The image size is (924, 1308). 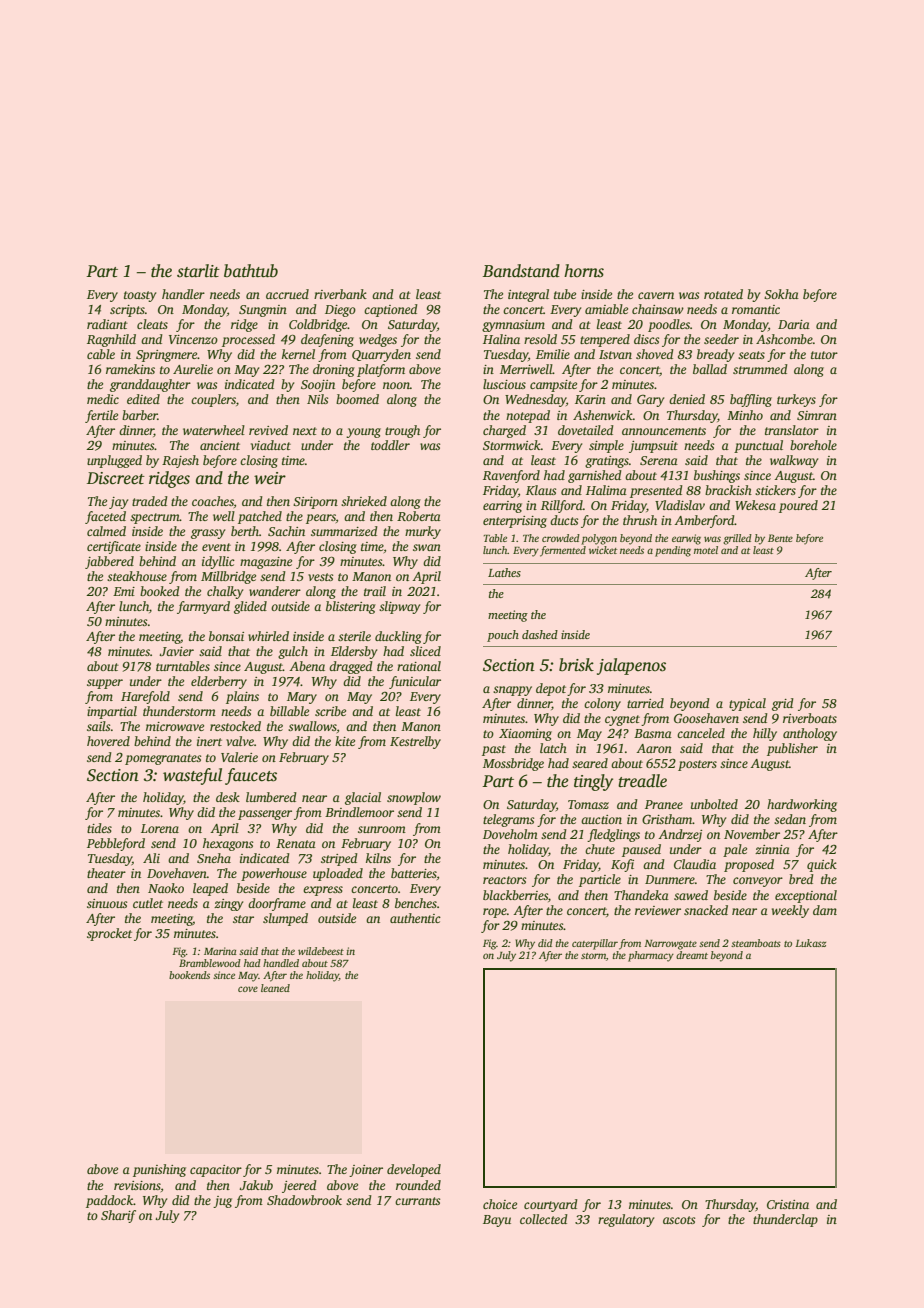 I want to click on telegrams, so click(x=508, y=820).
